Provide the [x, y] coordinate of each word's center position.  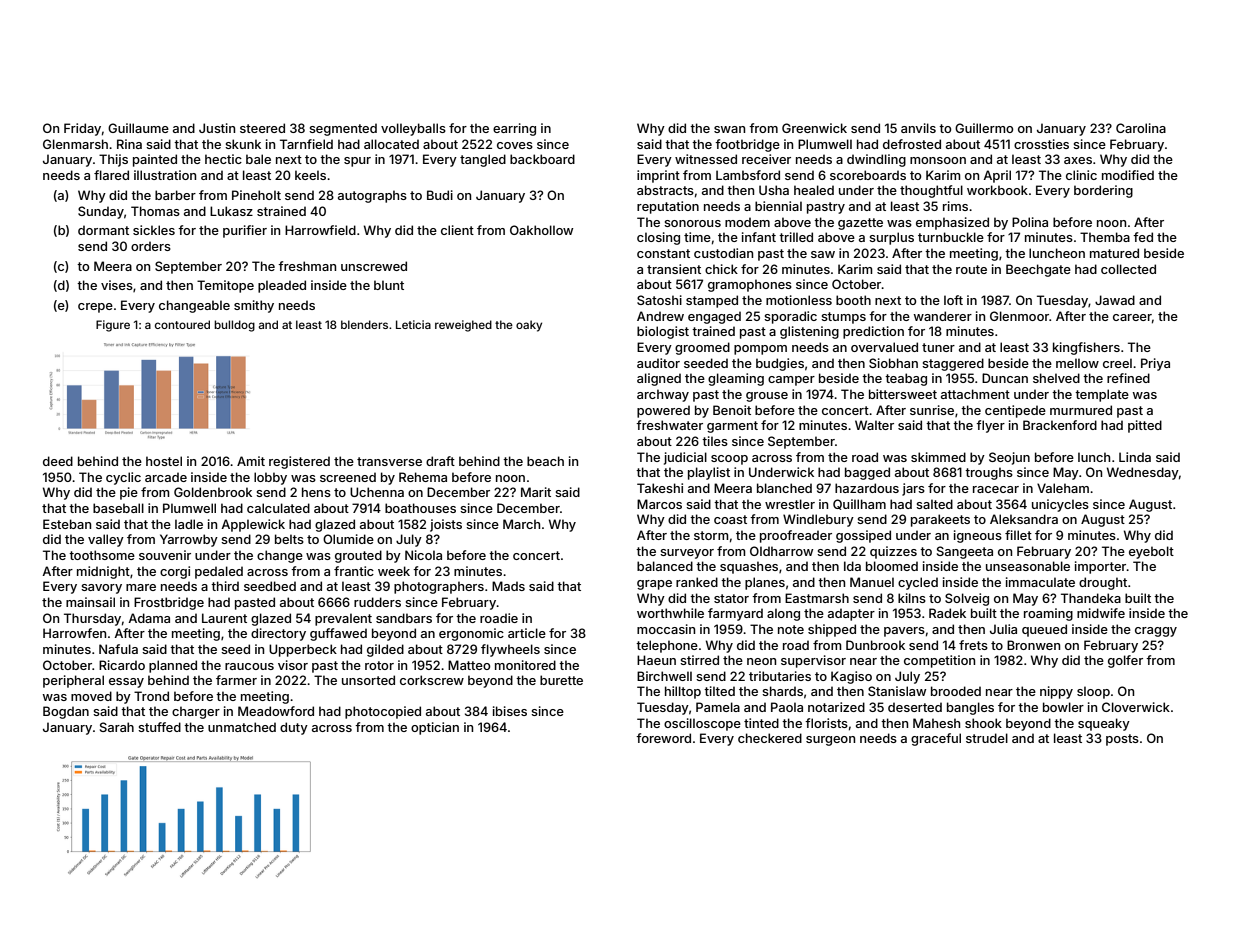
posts [1122, 740]
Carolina [1141, 128]
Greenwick [814, 128]
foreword [663, 738]
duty [294, 728]
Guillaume [138, 128]
